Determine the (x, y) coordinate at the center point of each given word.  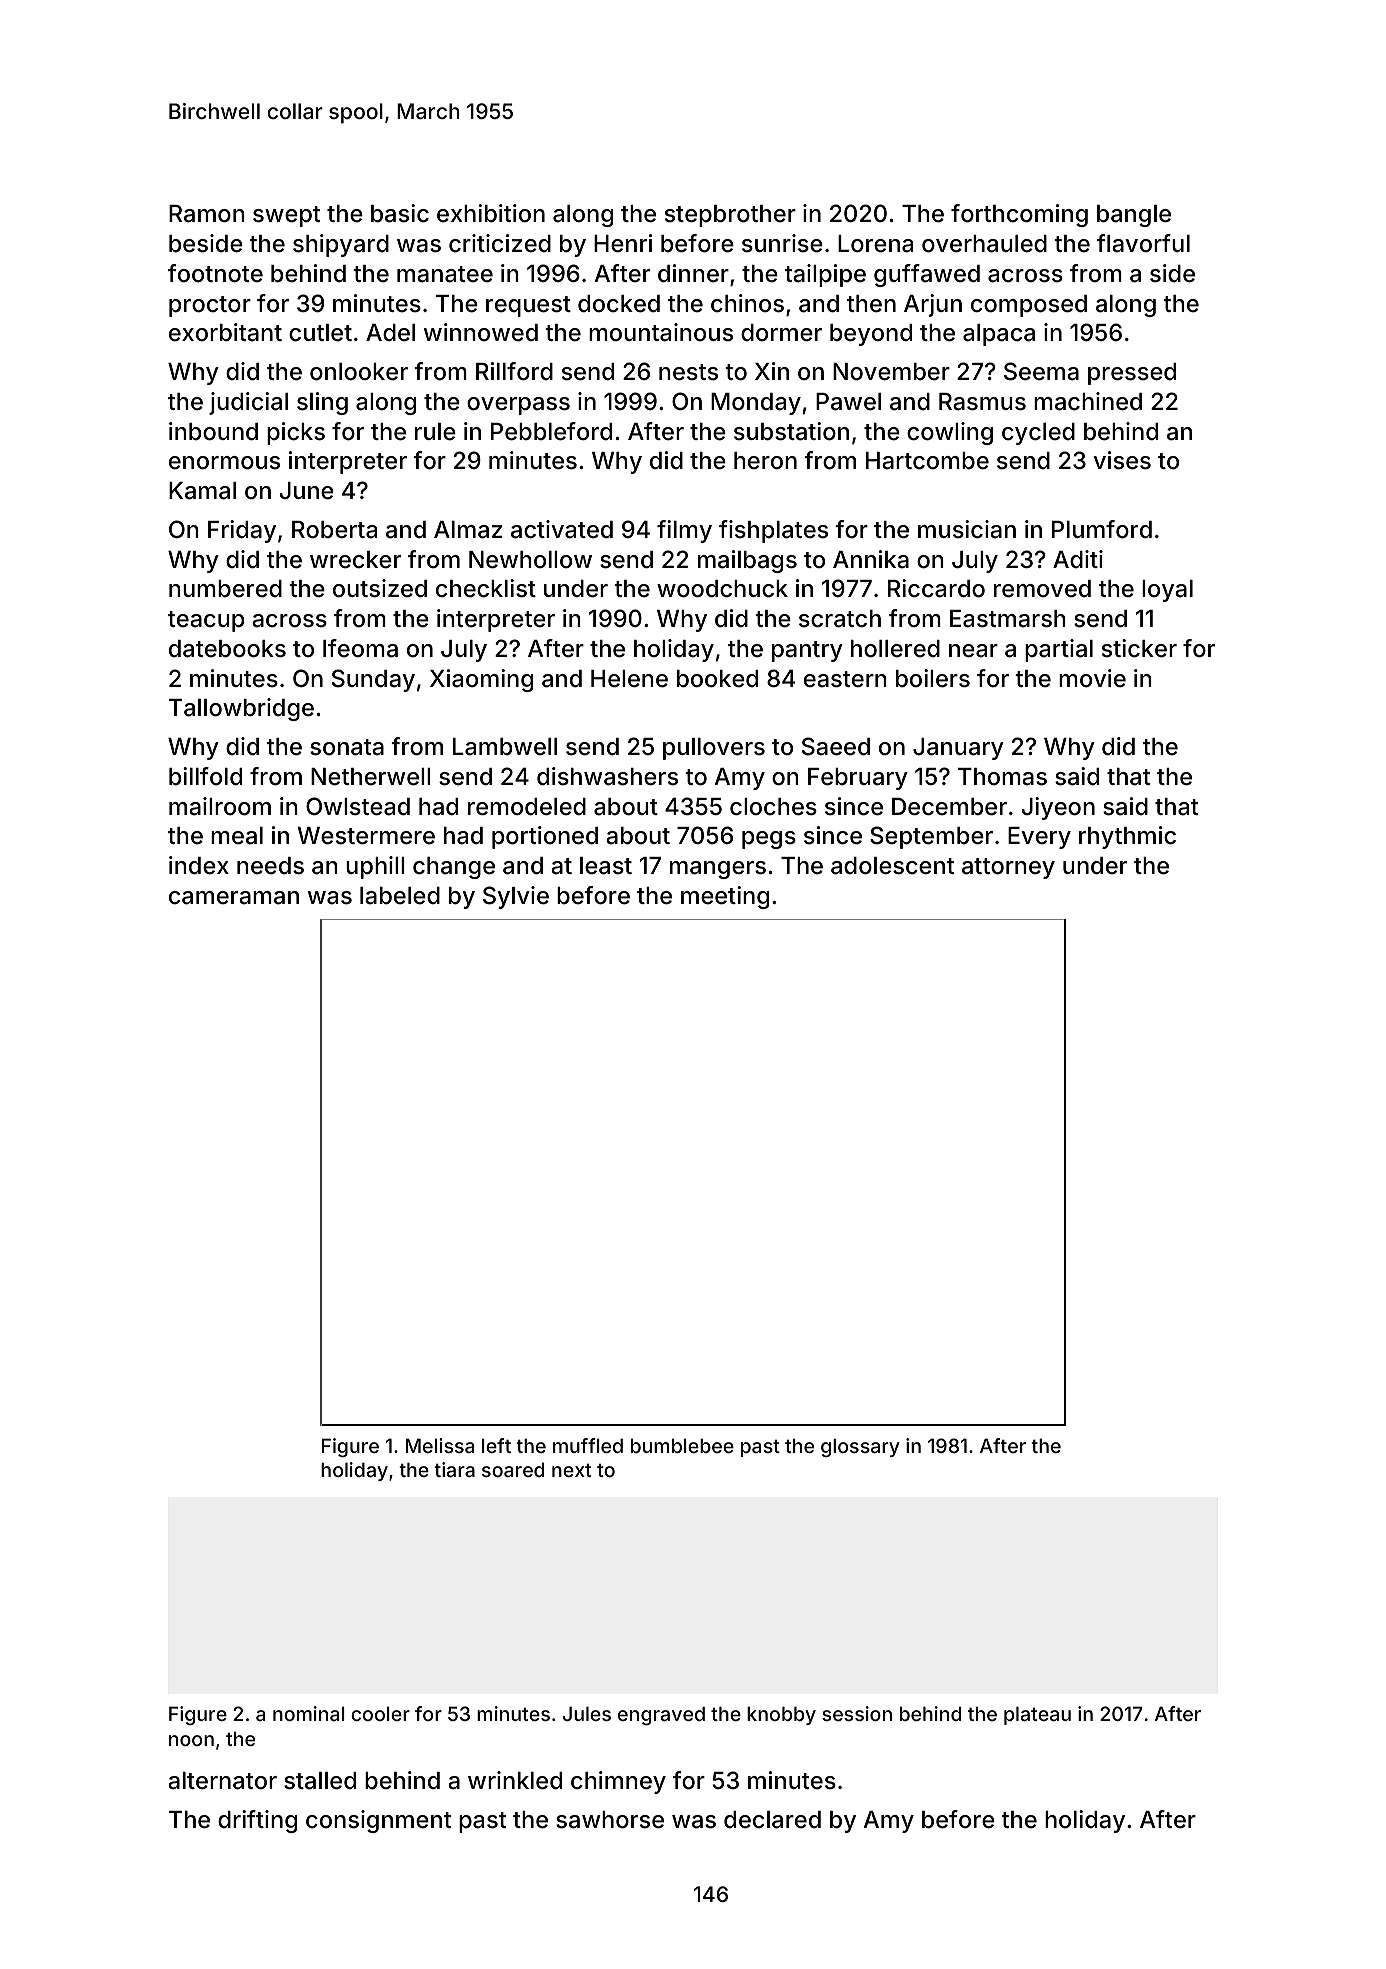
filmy (684, 531)
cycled (1038, 434)
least (606, 866)
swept (286, 216)
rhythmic (1127, 837)
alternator (222, 1781)
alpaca (999, 335)
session (857, 1713)
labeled (400, 896)
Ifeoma (360, 648)
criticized (500, 243)
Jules (587, 1713)
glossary (860, 1447)
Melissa (440, 1445)
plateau (1037, 1715)
